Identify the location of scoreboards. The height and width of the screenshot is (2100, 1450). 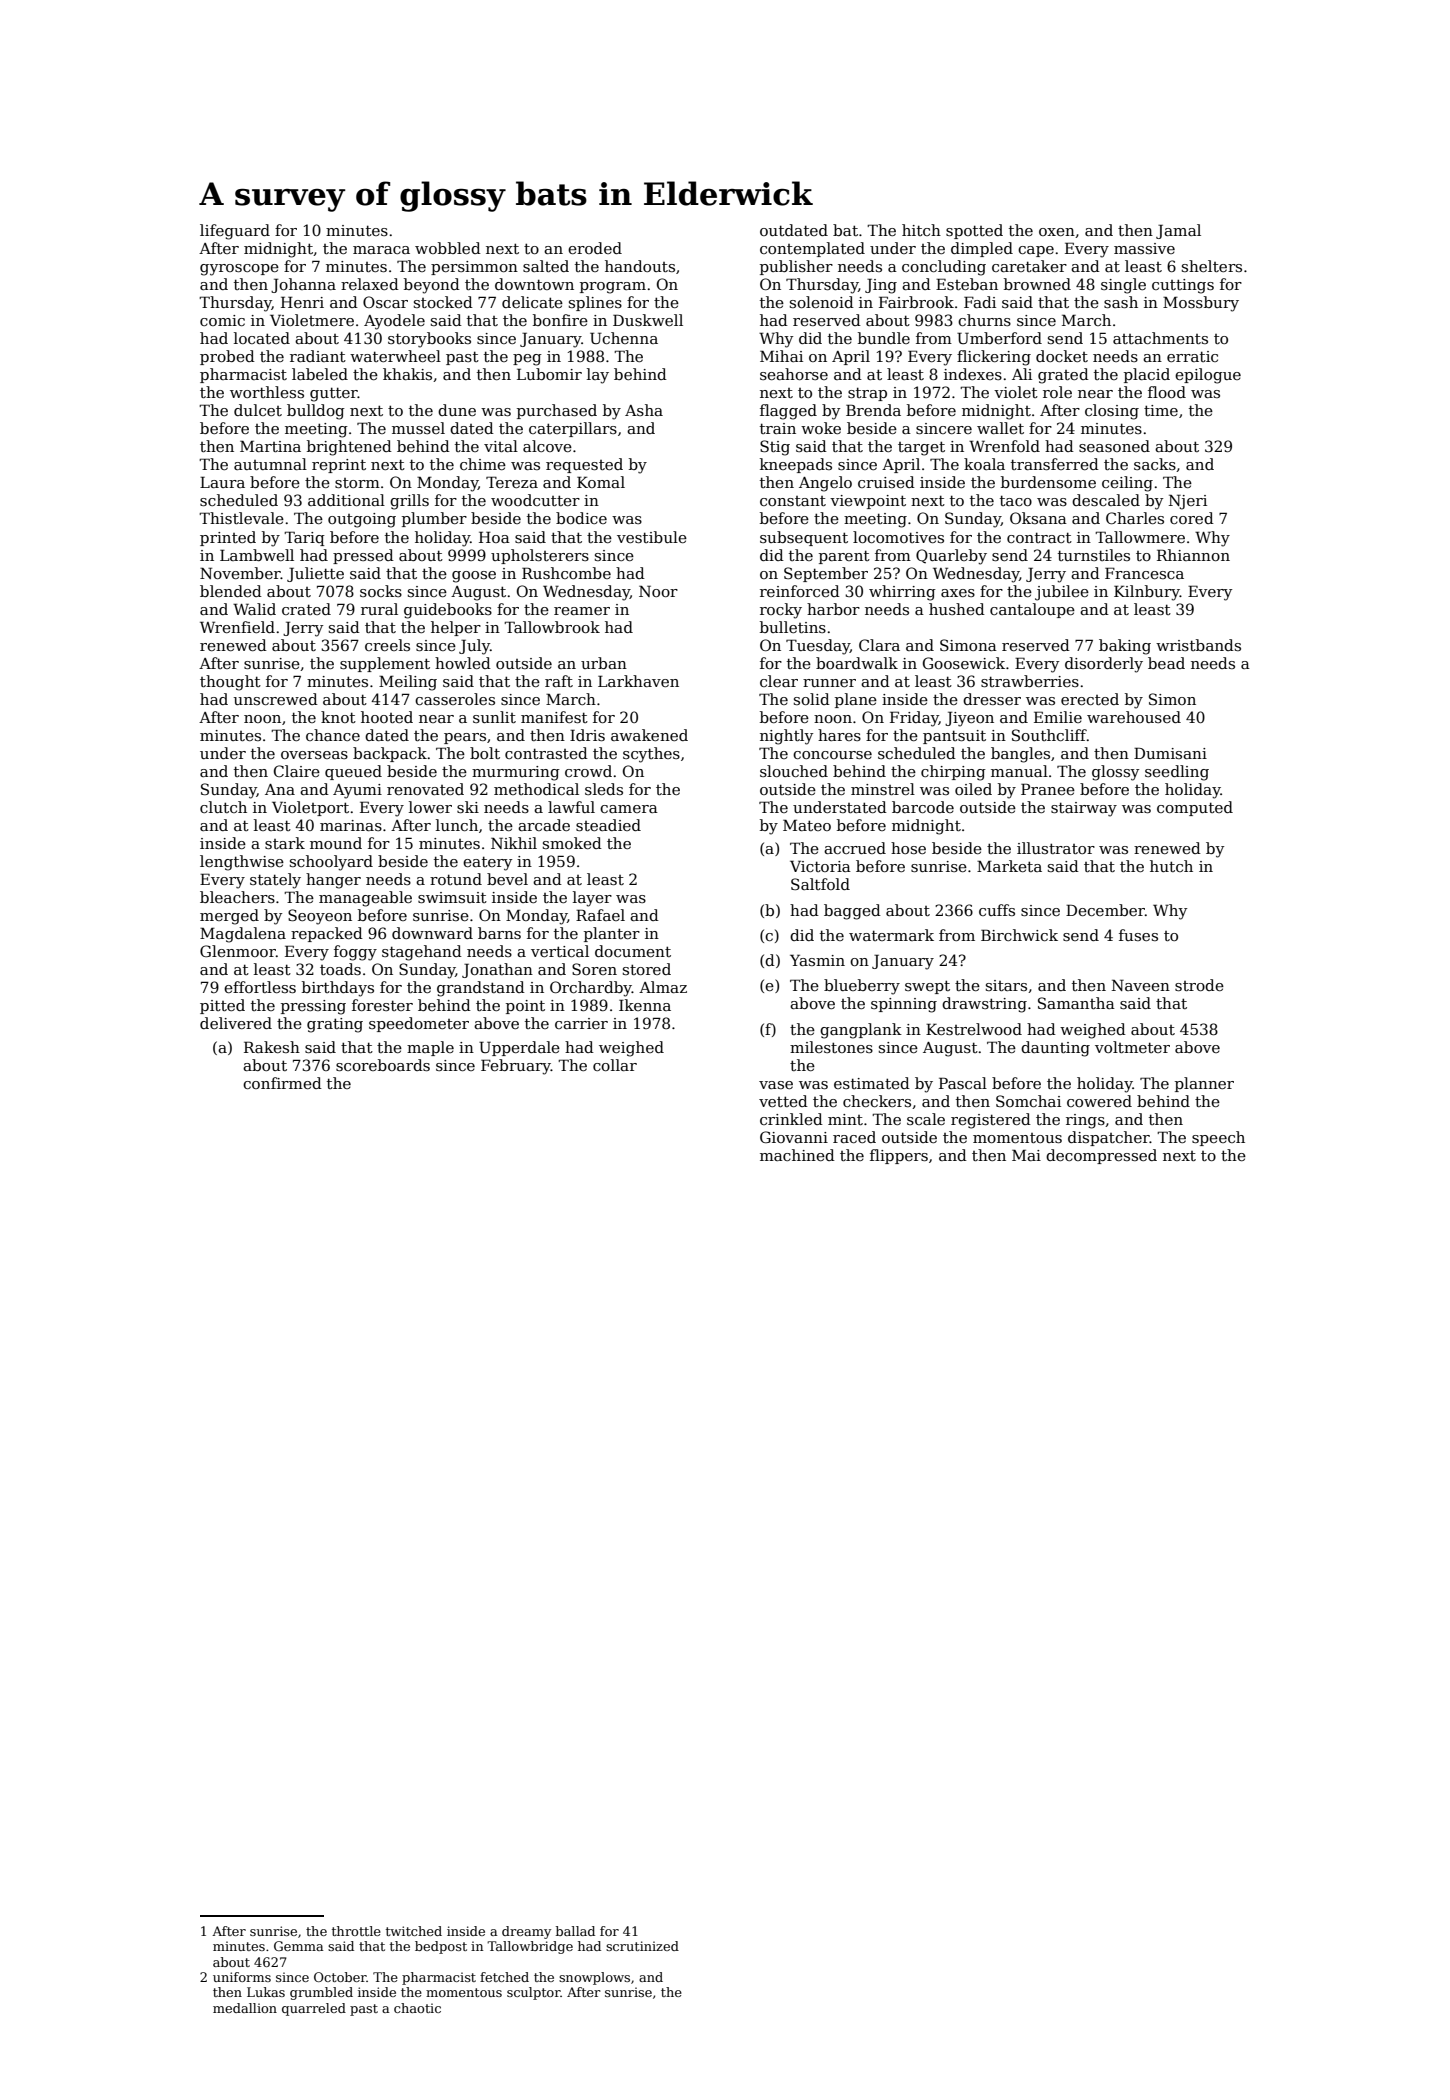
(383, 1065).
